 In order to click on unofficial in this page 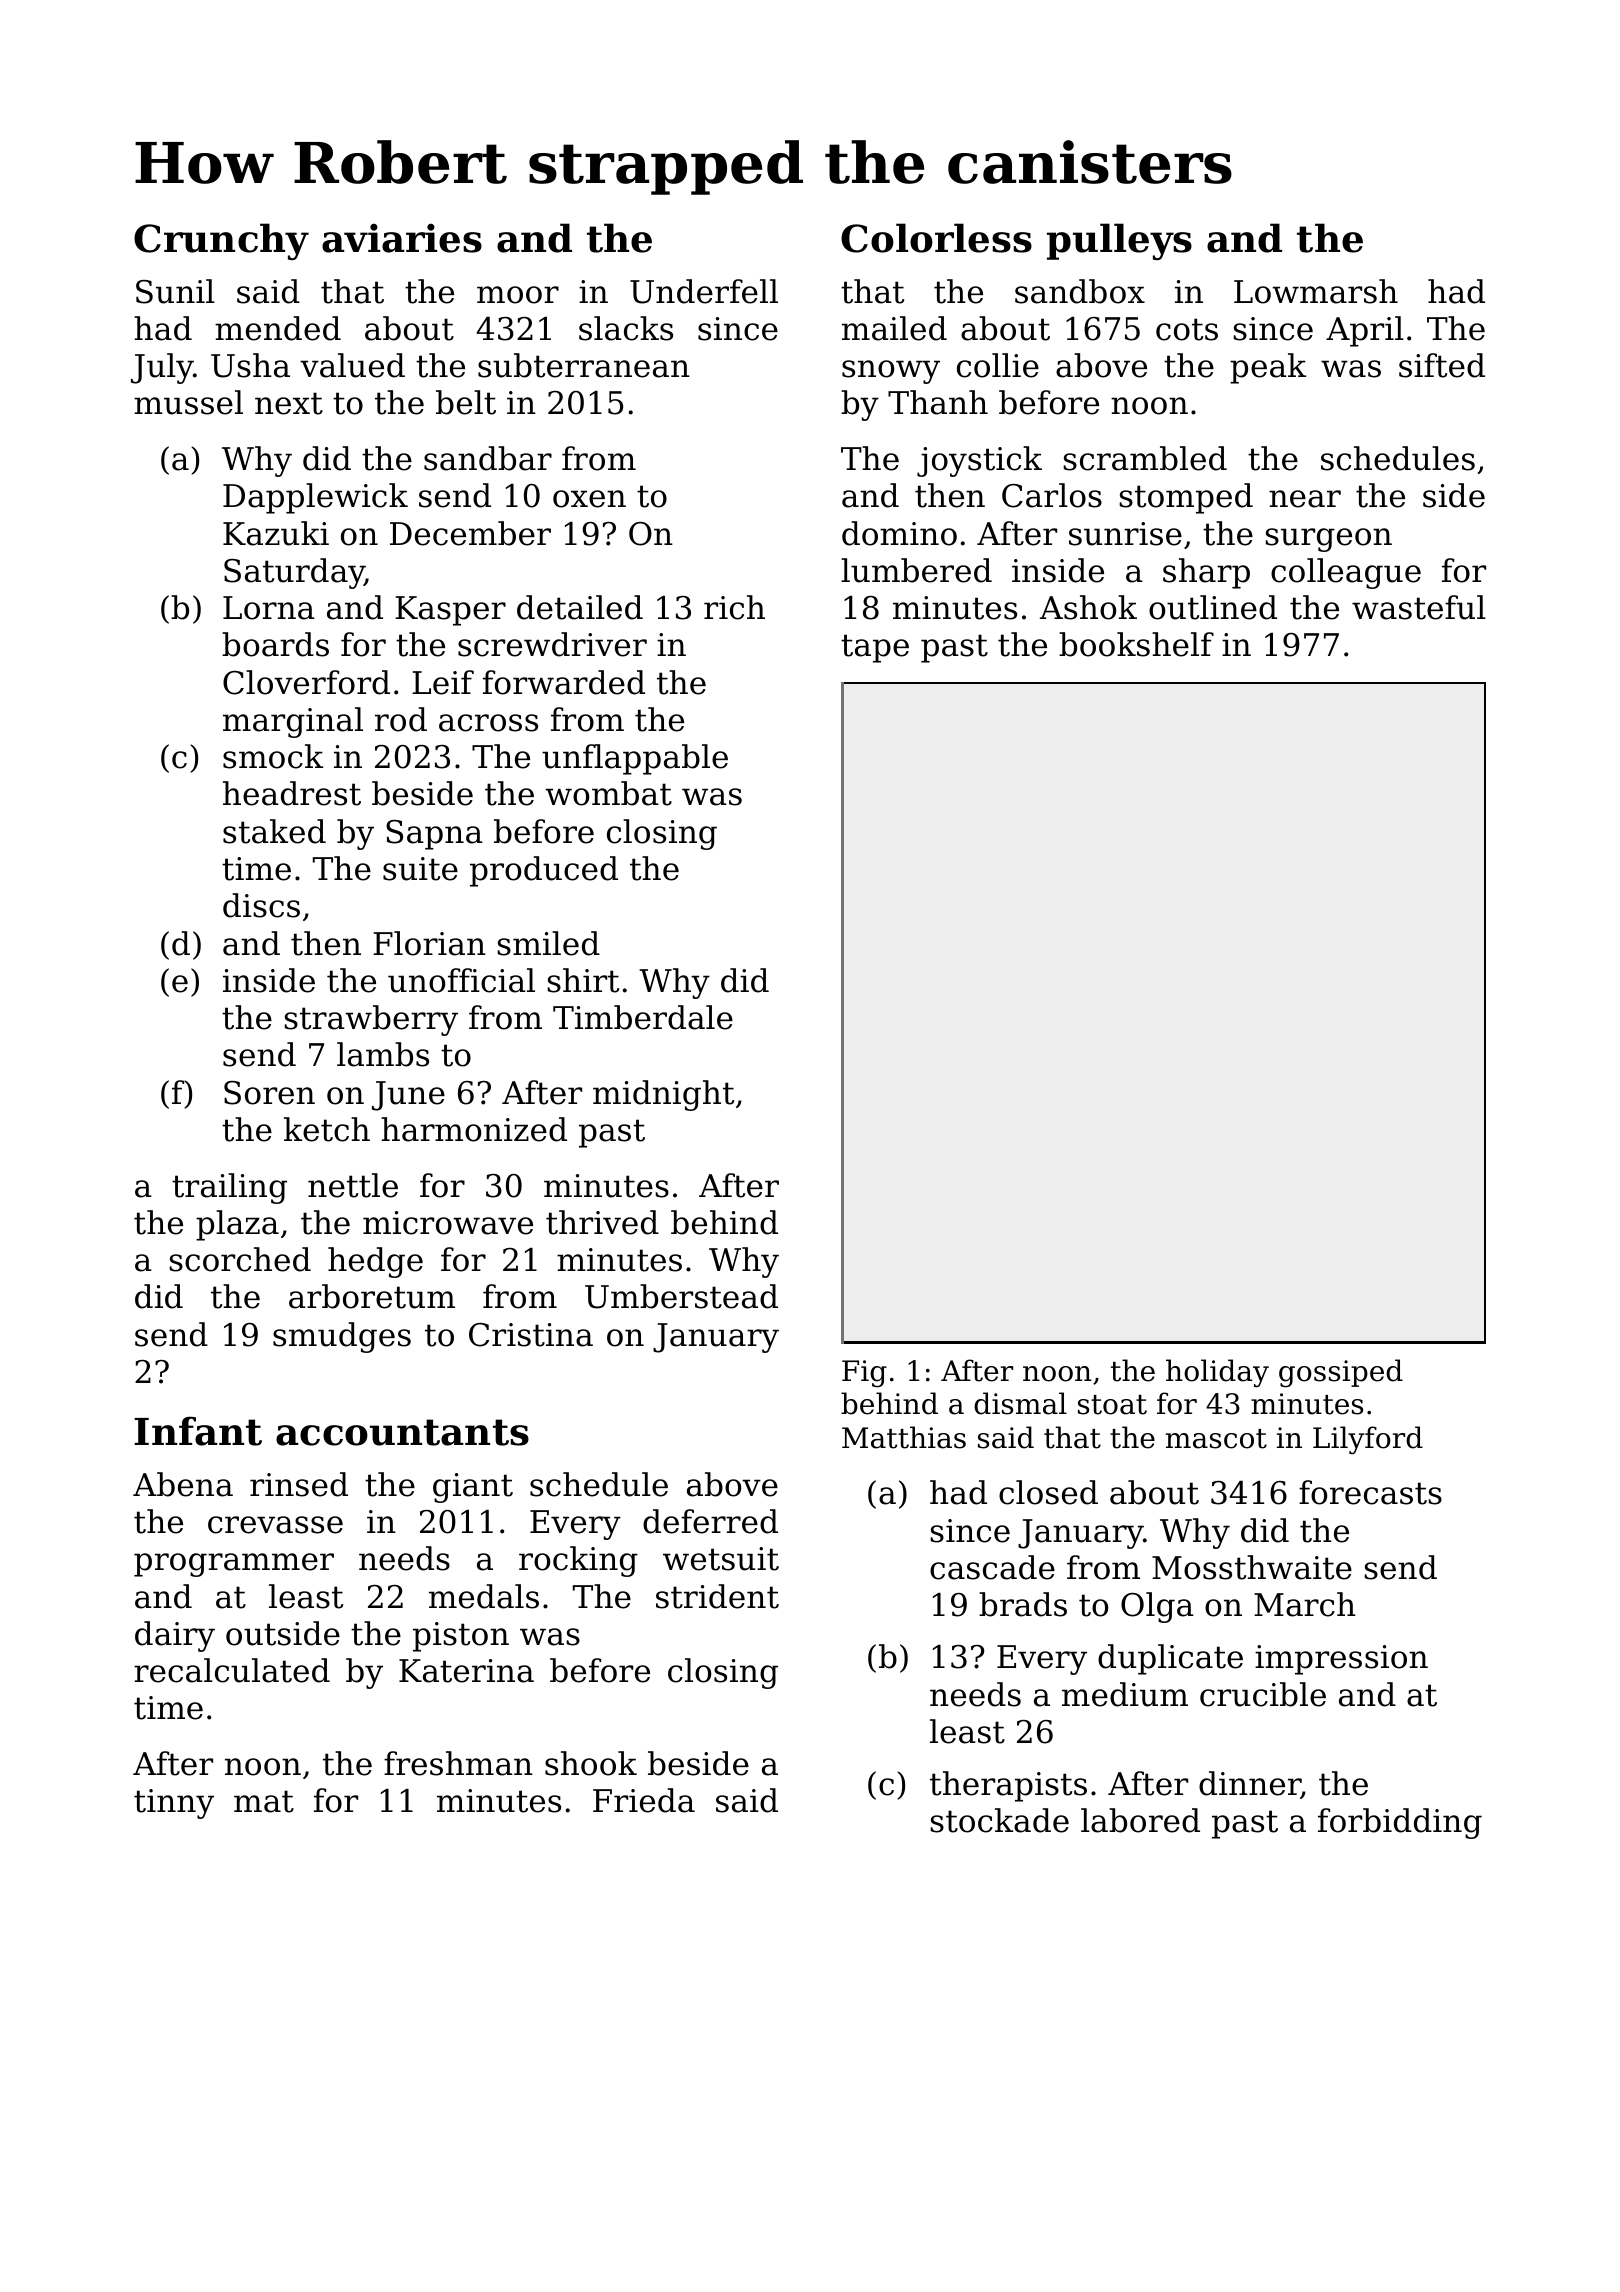, I will do `click(461, 980)`.
